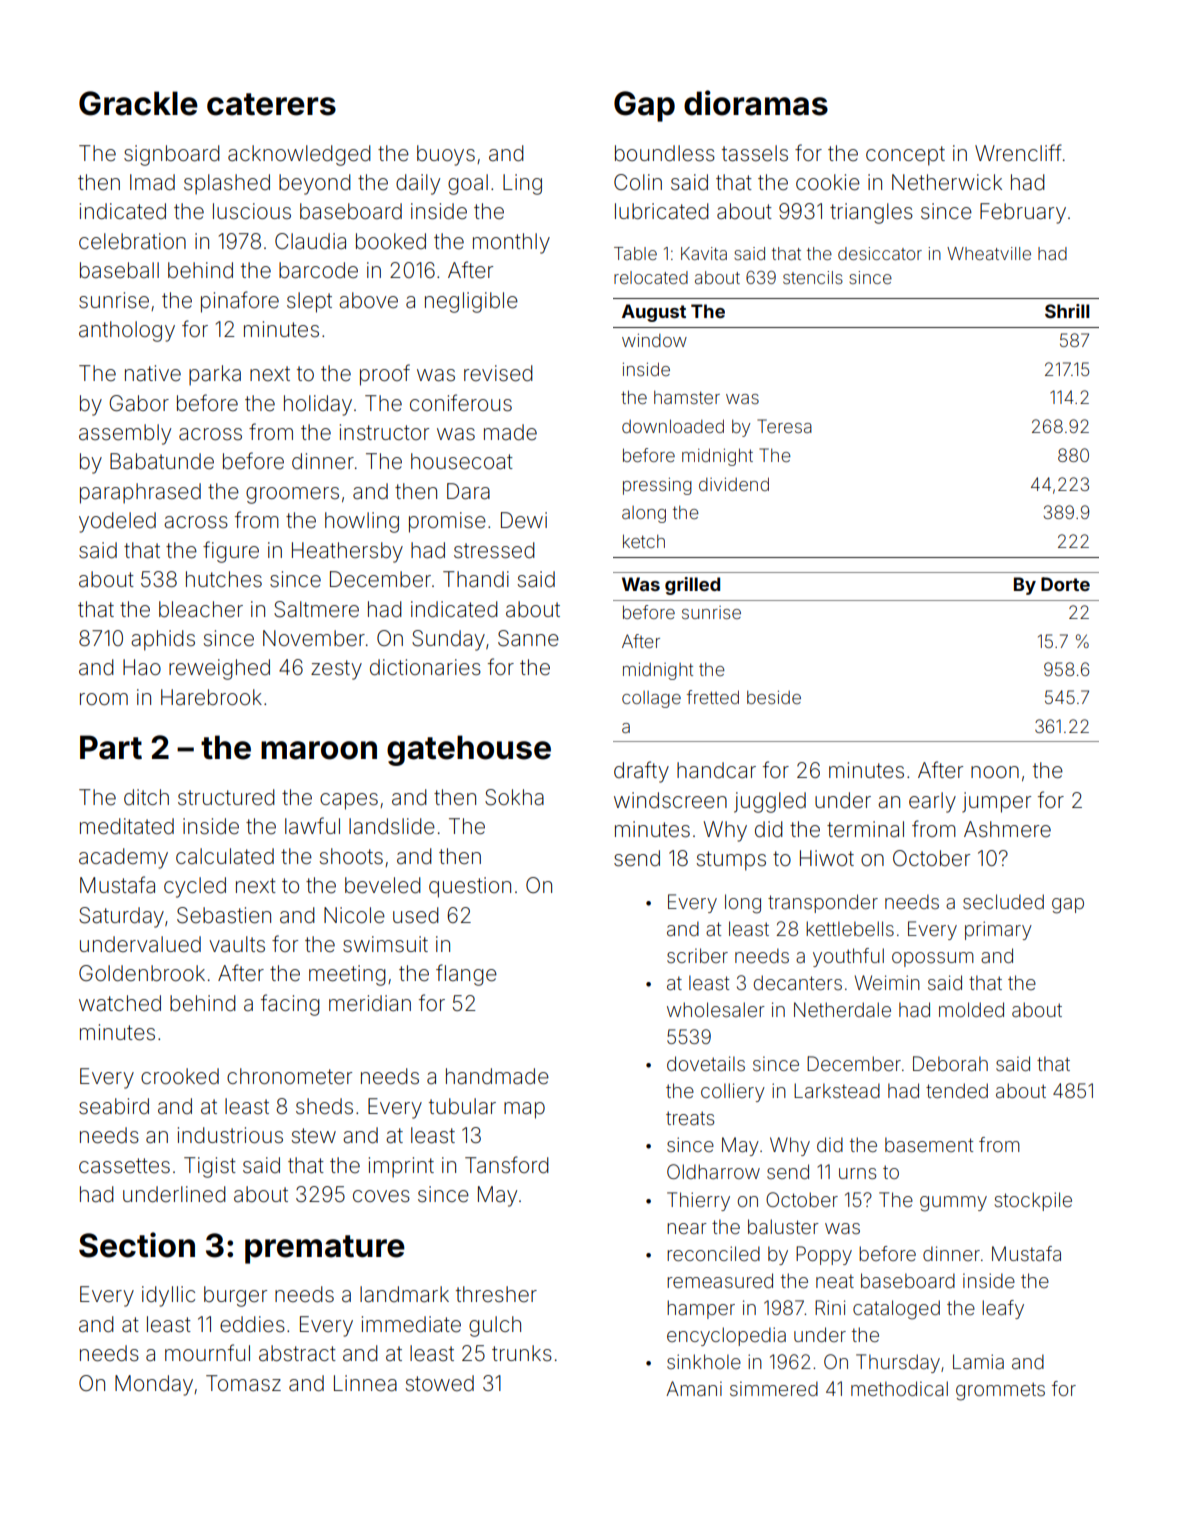  Describe the element at coordinates (154, 1385) in the screenshot. I see `Monday` at that location.
